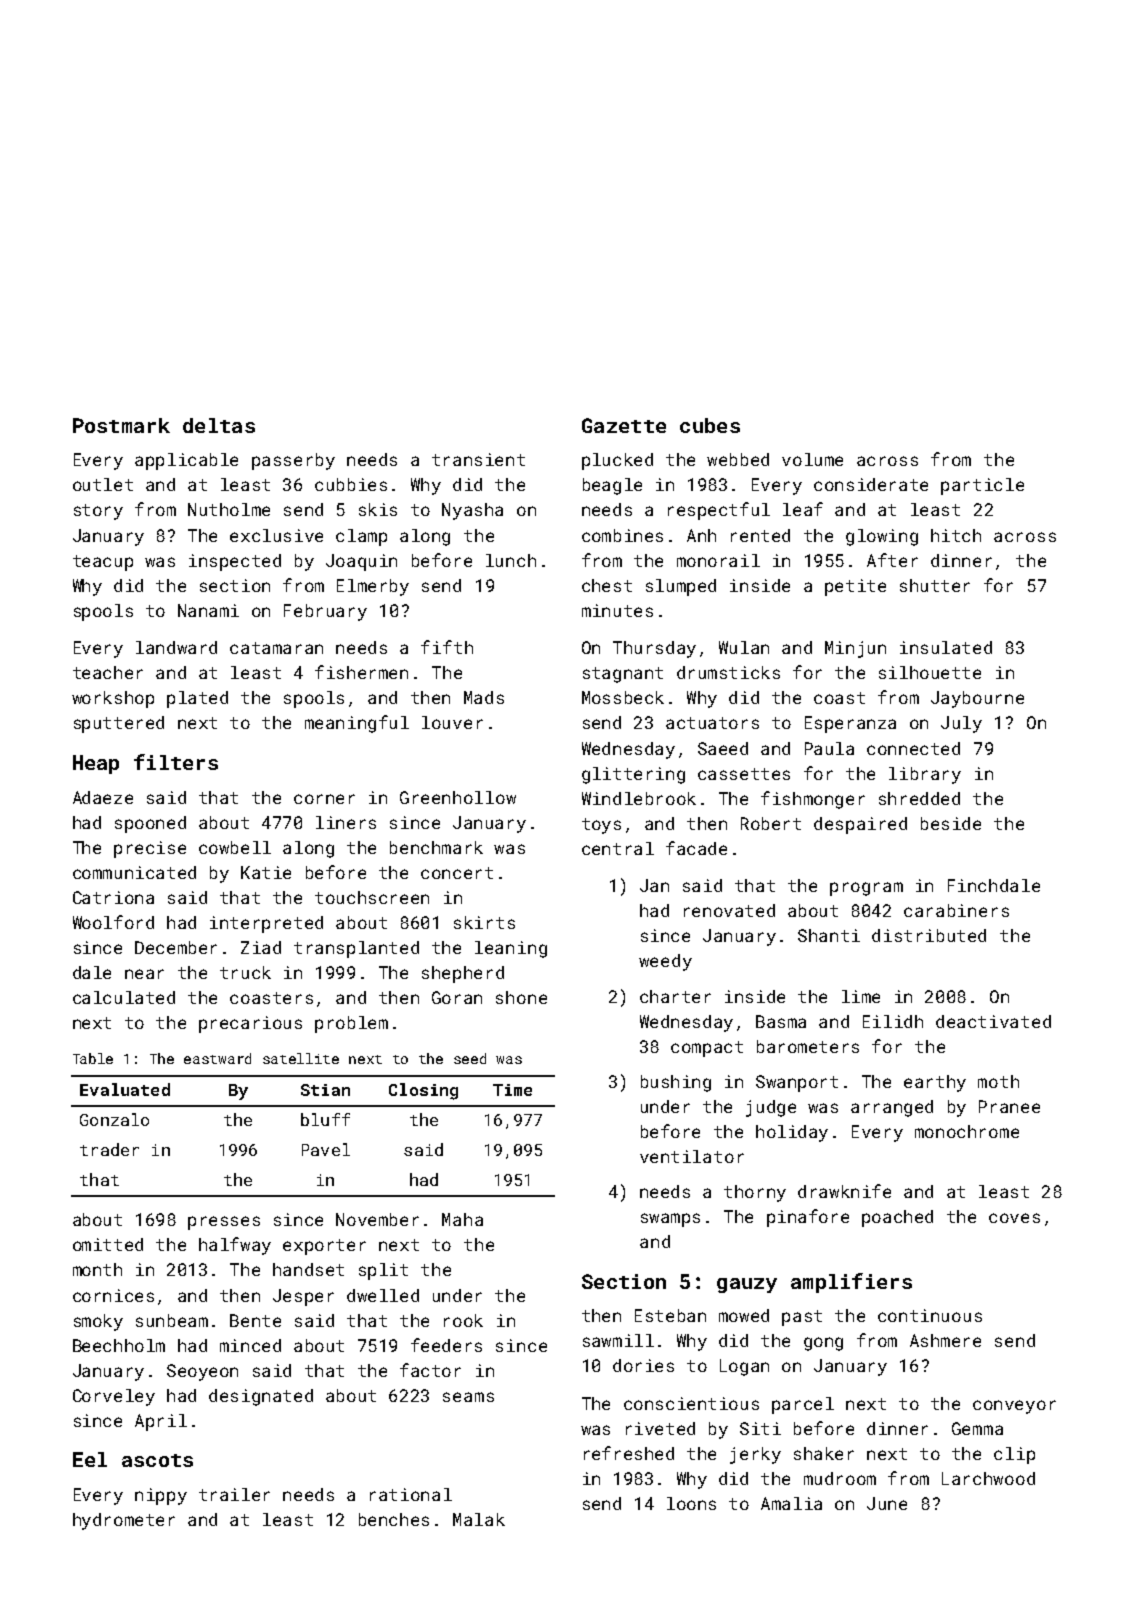 Image resolution: width=1136 pixels, height=1606 pixels. What do you see at coordinates (624, 425) in the screenshot?
I see `Gazette` at bounding box center [624, 425].
